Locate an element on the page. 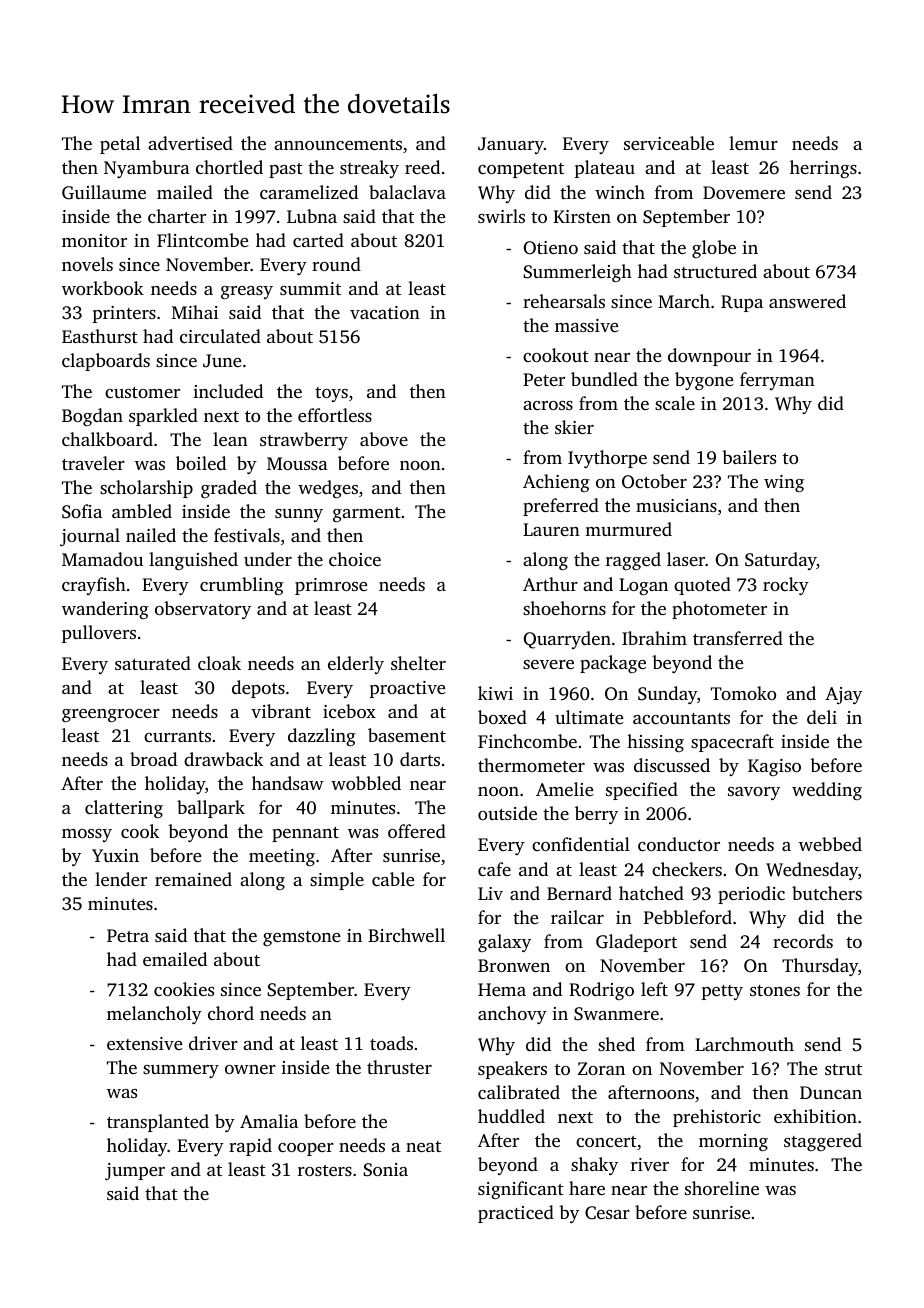 The image size is (924, 1308). observatory is located at coordinates (203, 610).
